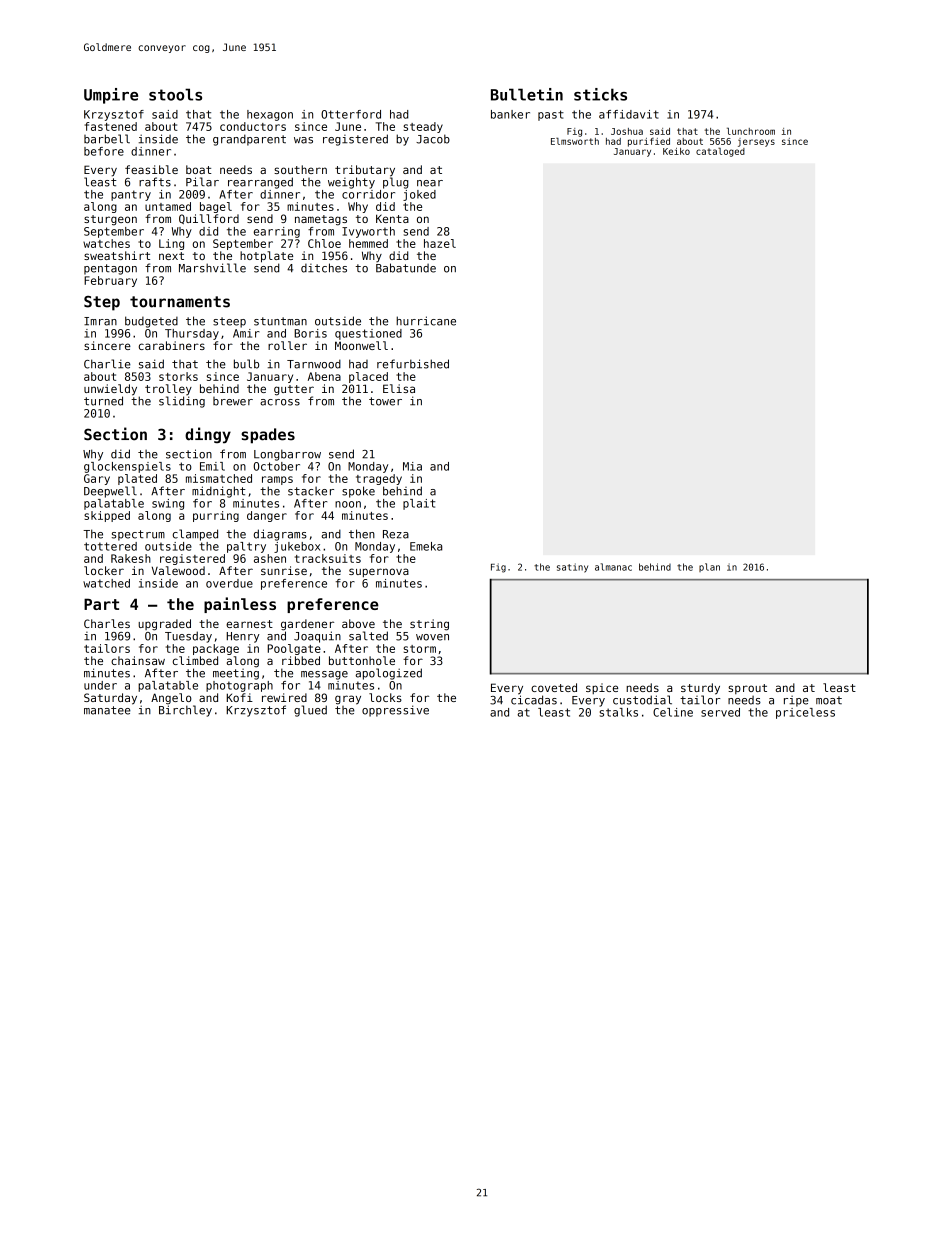 This document has width=952, height=1233. What do you see at coordinates (709, 567) in the document?
I see `plan` at bounding box center [709, 567].
